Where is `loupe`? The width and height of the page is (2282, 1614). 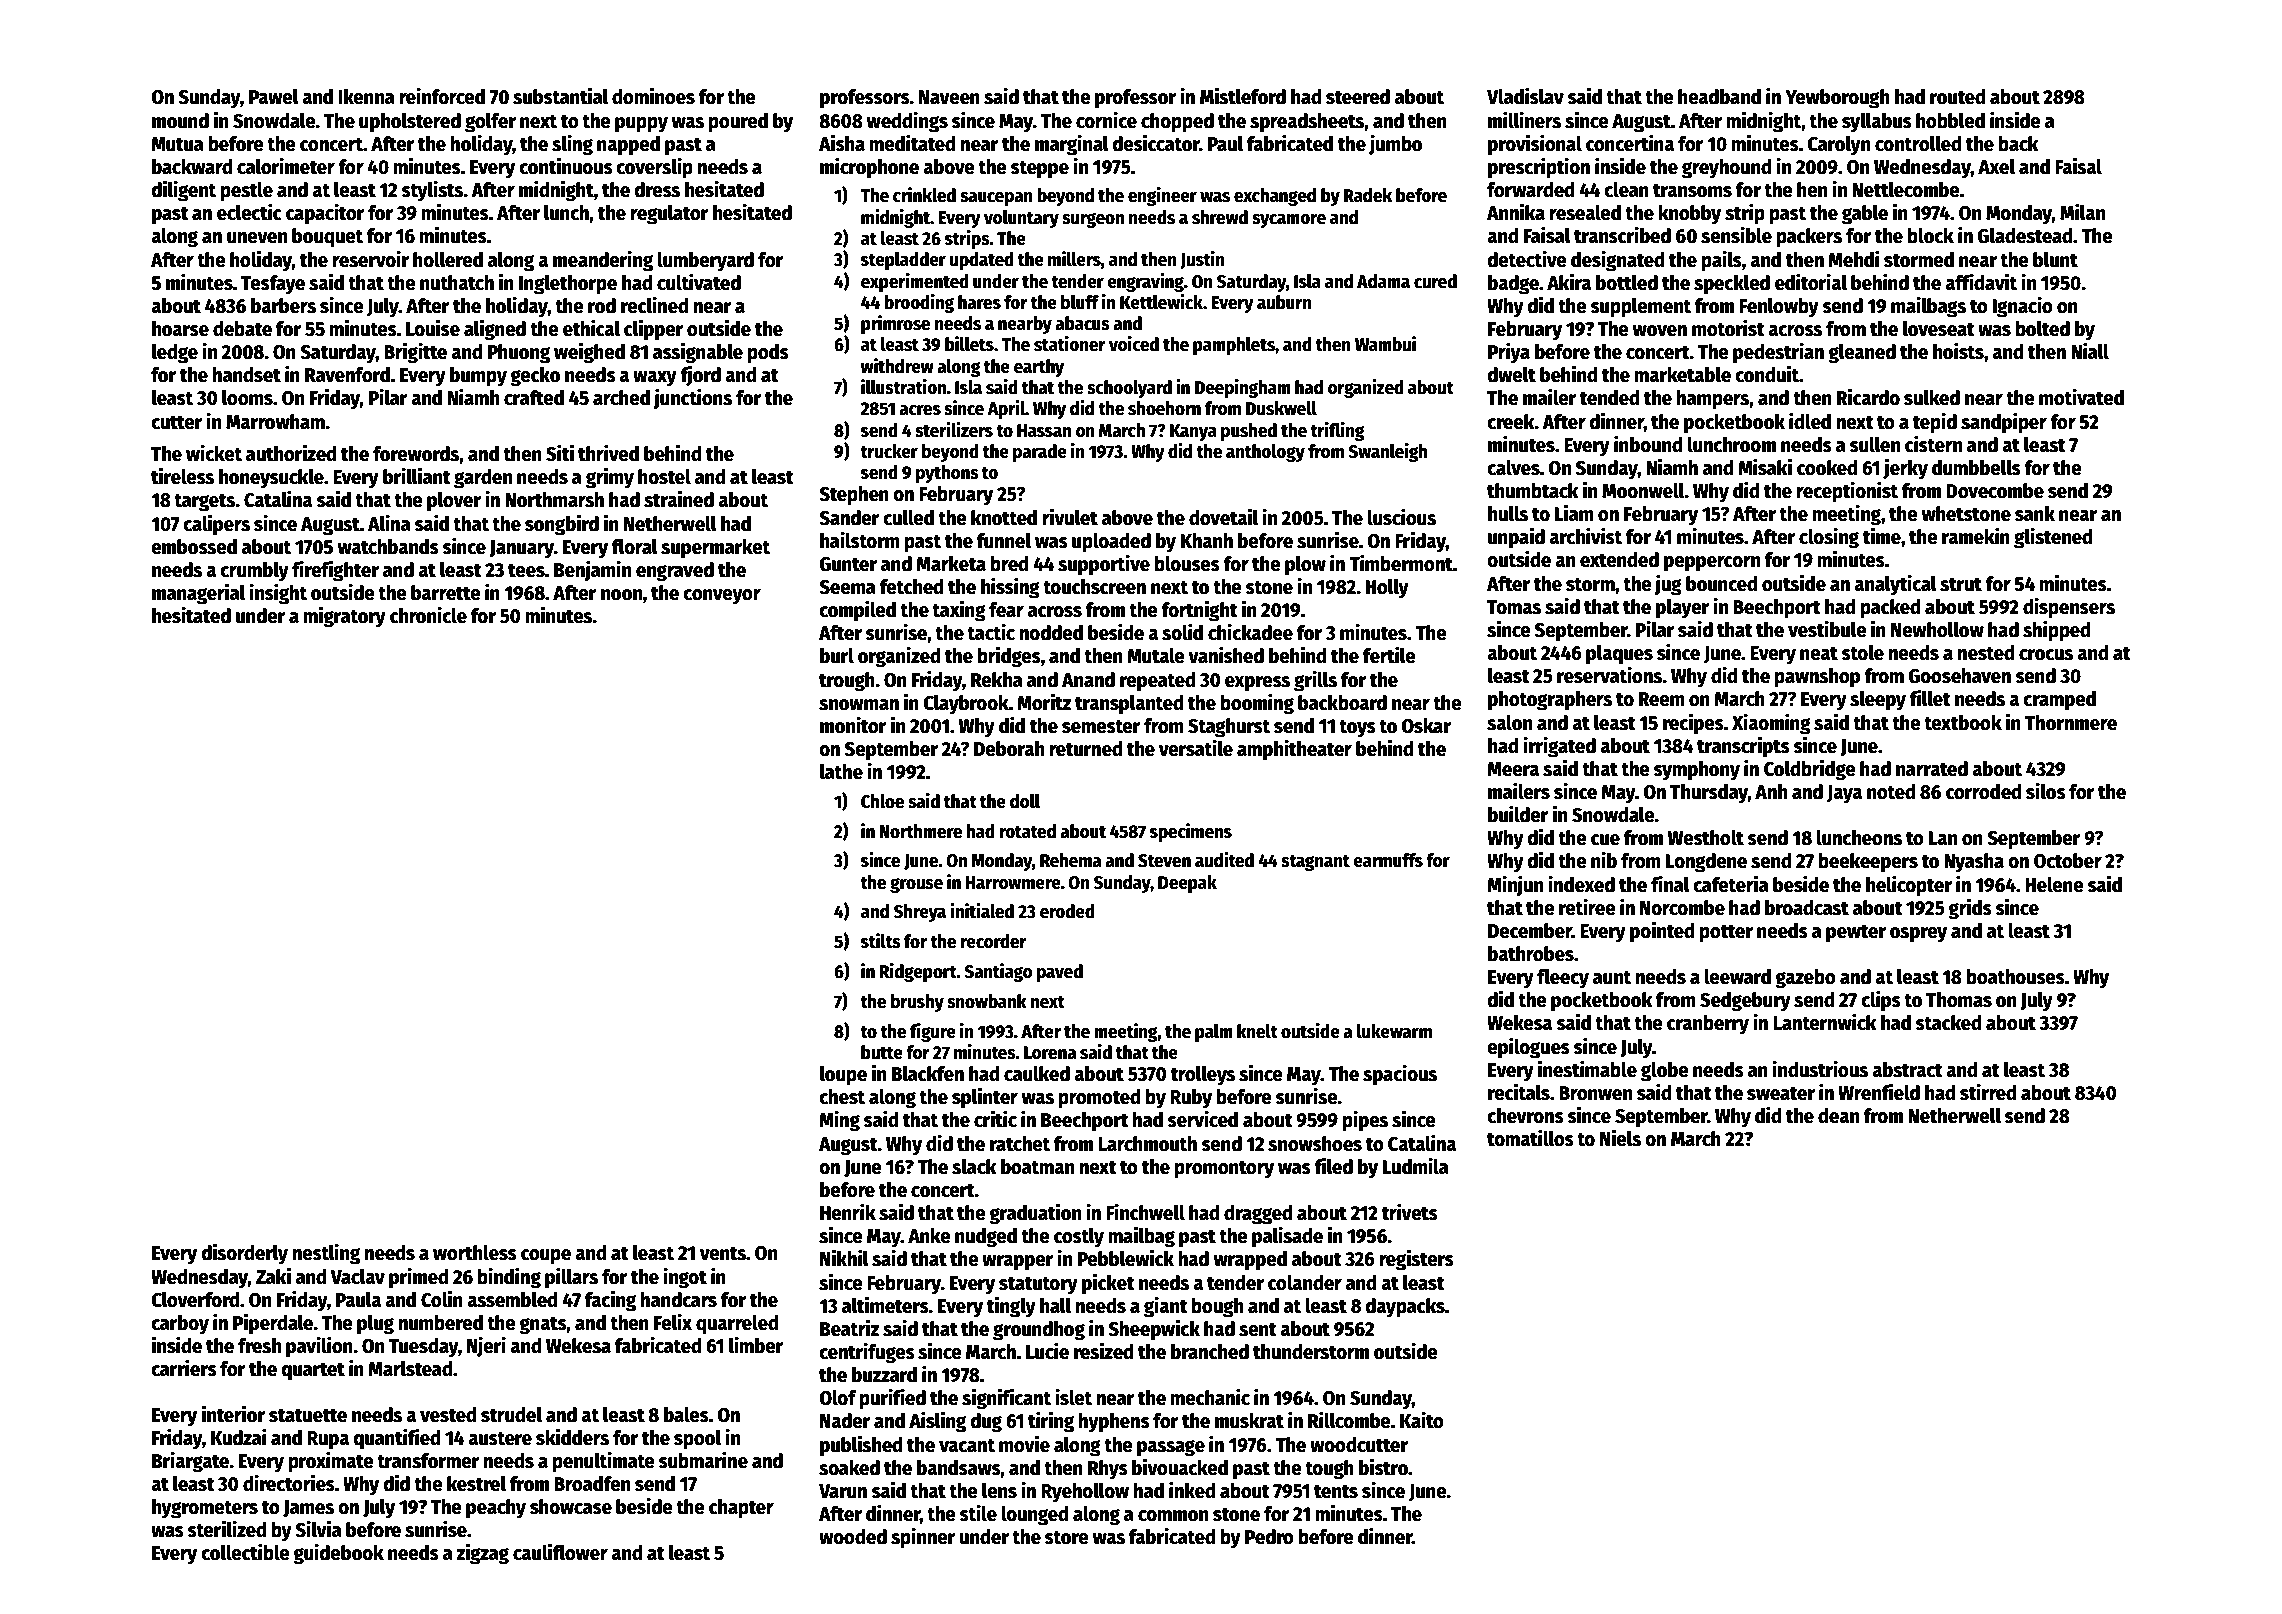 loupe is located at coordinates (843, 1075).
